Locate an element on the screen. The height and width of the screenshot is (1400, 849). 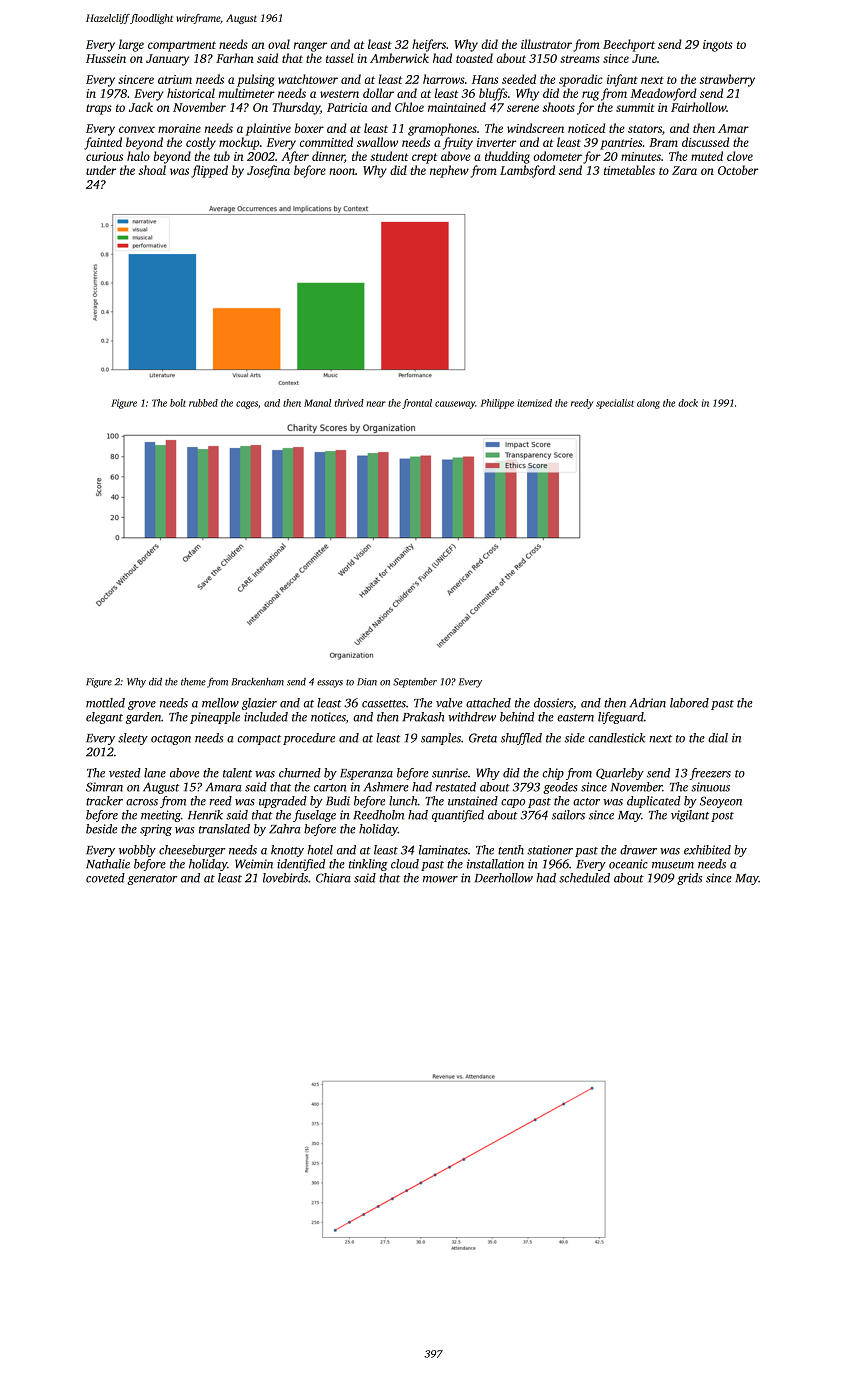
heifers is located at coordinates (429, 45).
